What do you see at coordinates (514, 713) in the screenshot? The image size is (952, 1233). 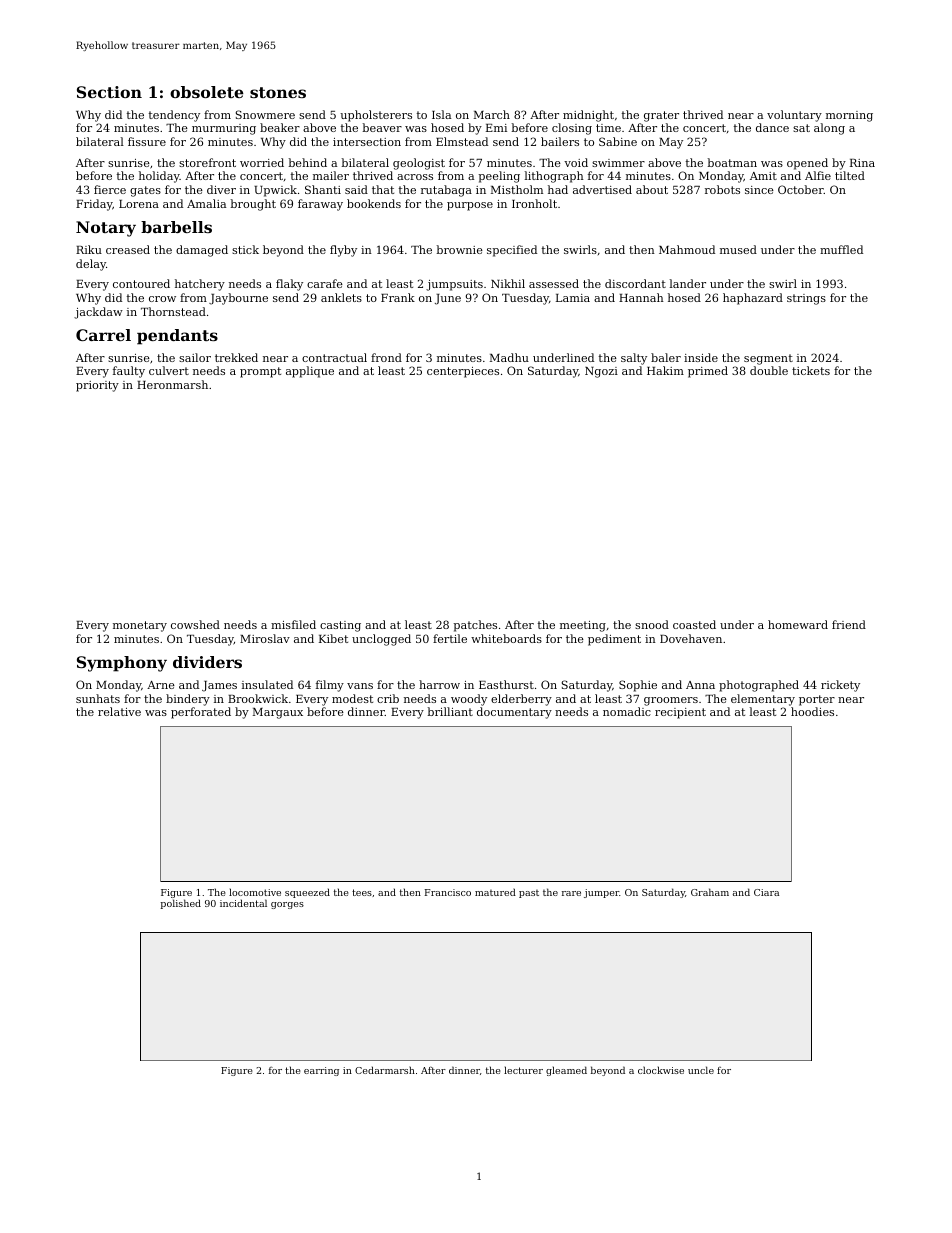 I see `documentary` at bounding box center [514, 713].
